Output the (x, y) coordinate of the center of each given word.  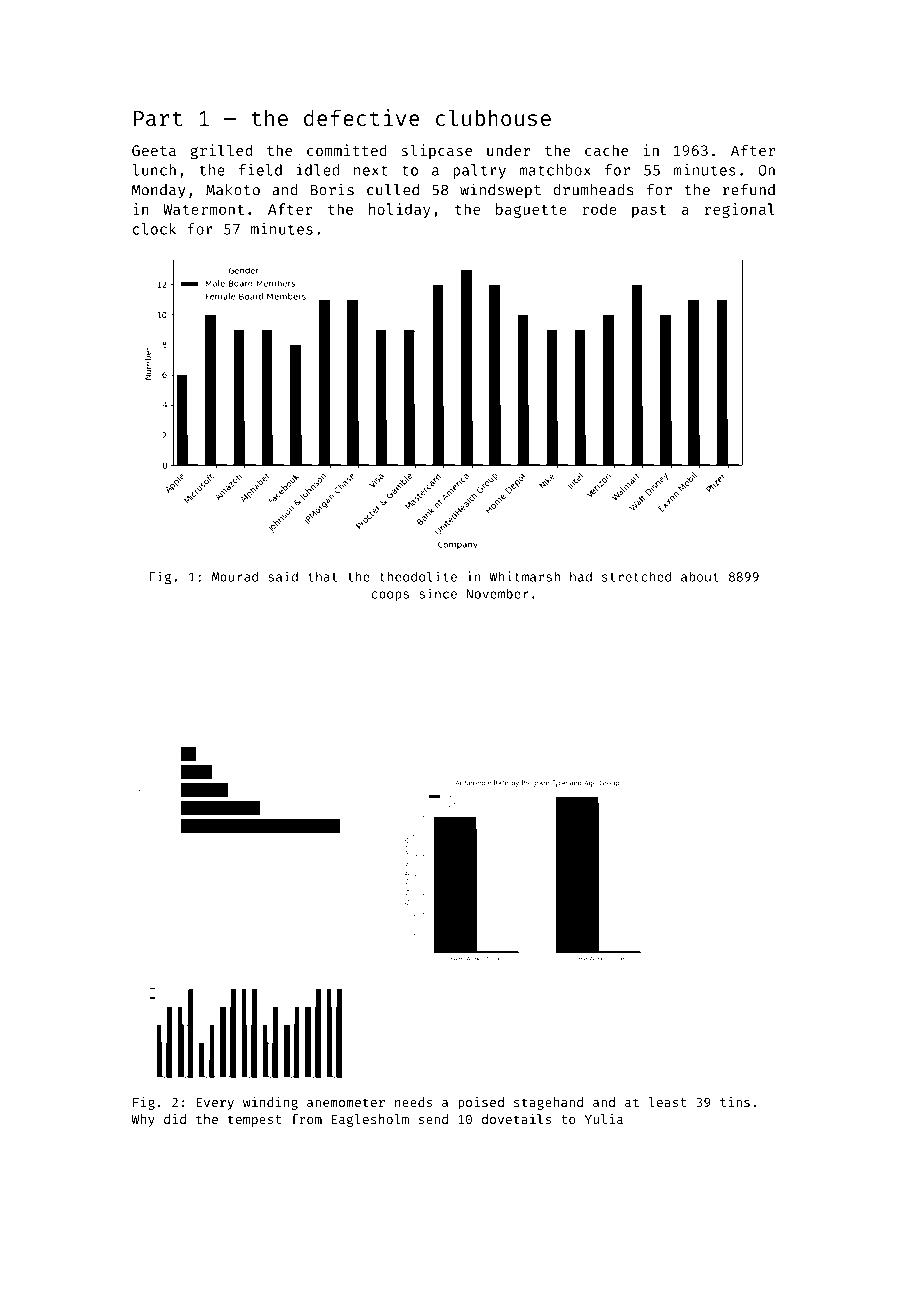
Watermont (203, 209)
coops (390, 596)
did (175, 1119)
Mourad (235, 576)
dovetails (516, 1119)
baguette (531, 210)
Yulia (604, 1119)
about (700, 576)
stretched (636, 576)
